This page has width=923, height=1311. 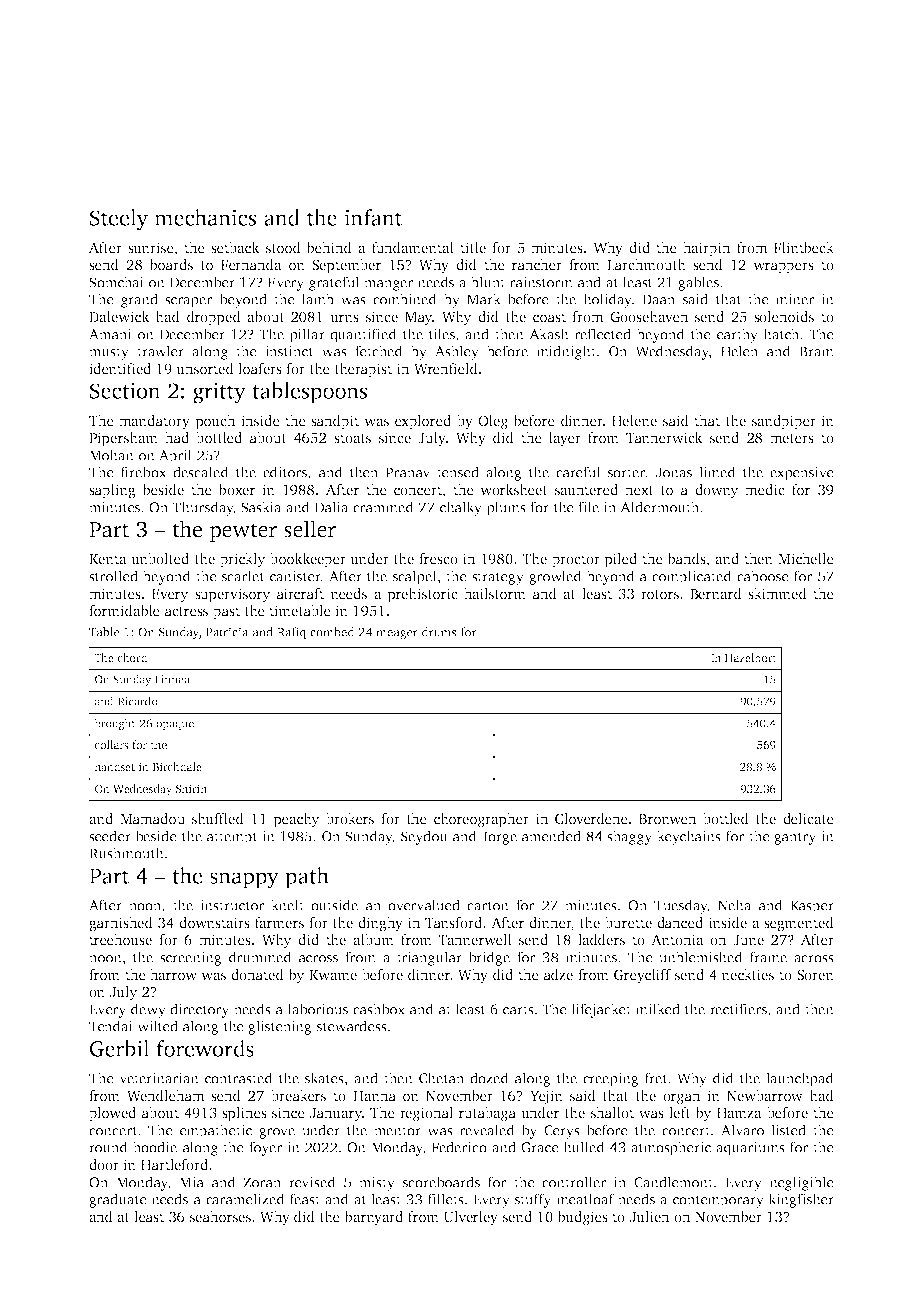 I want to click on strategy, so click(x=498, y=578).
